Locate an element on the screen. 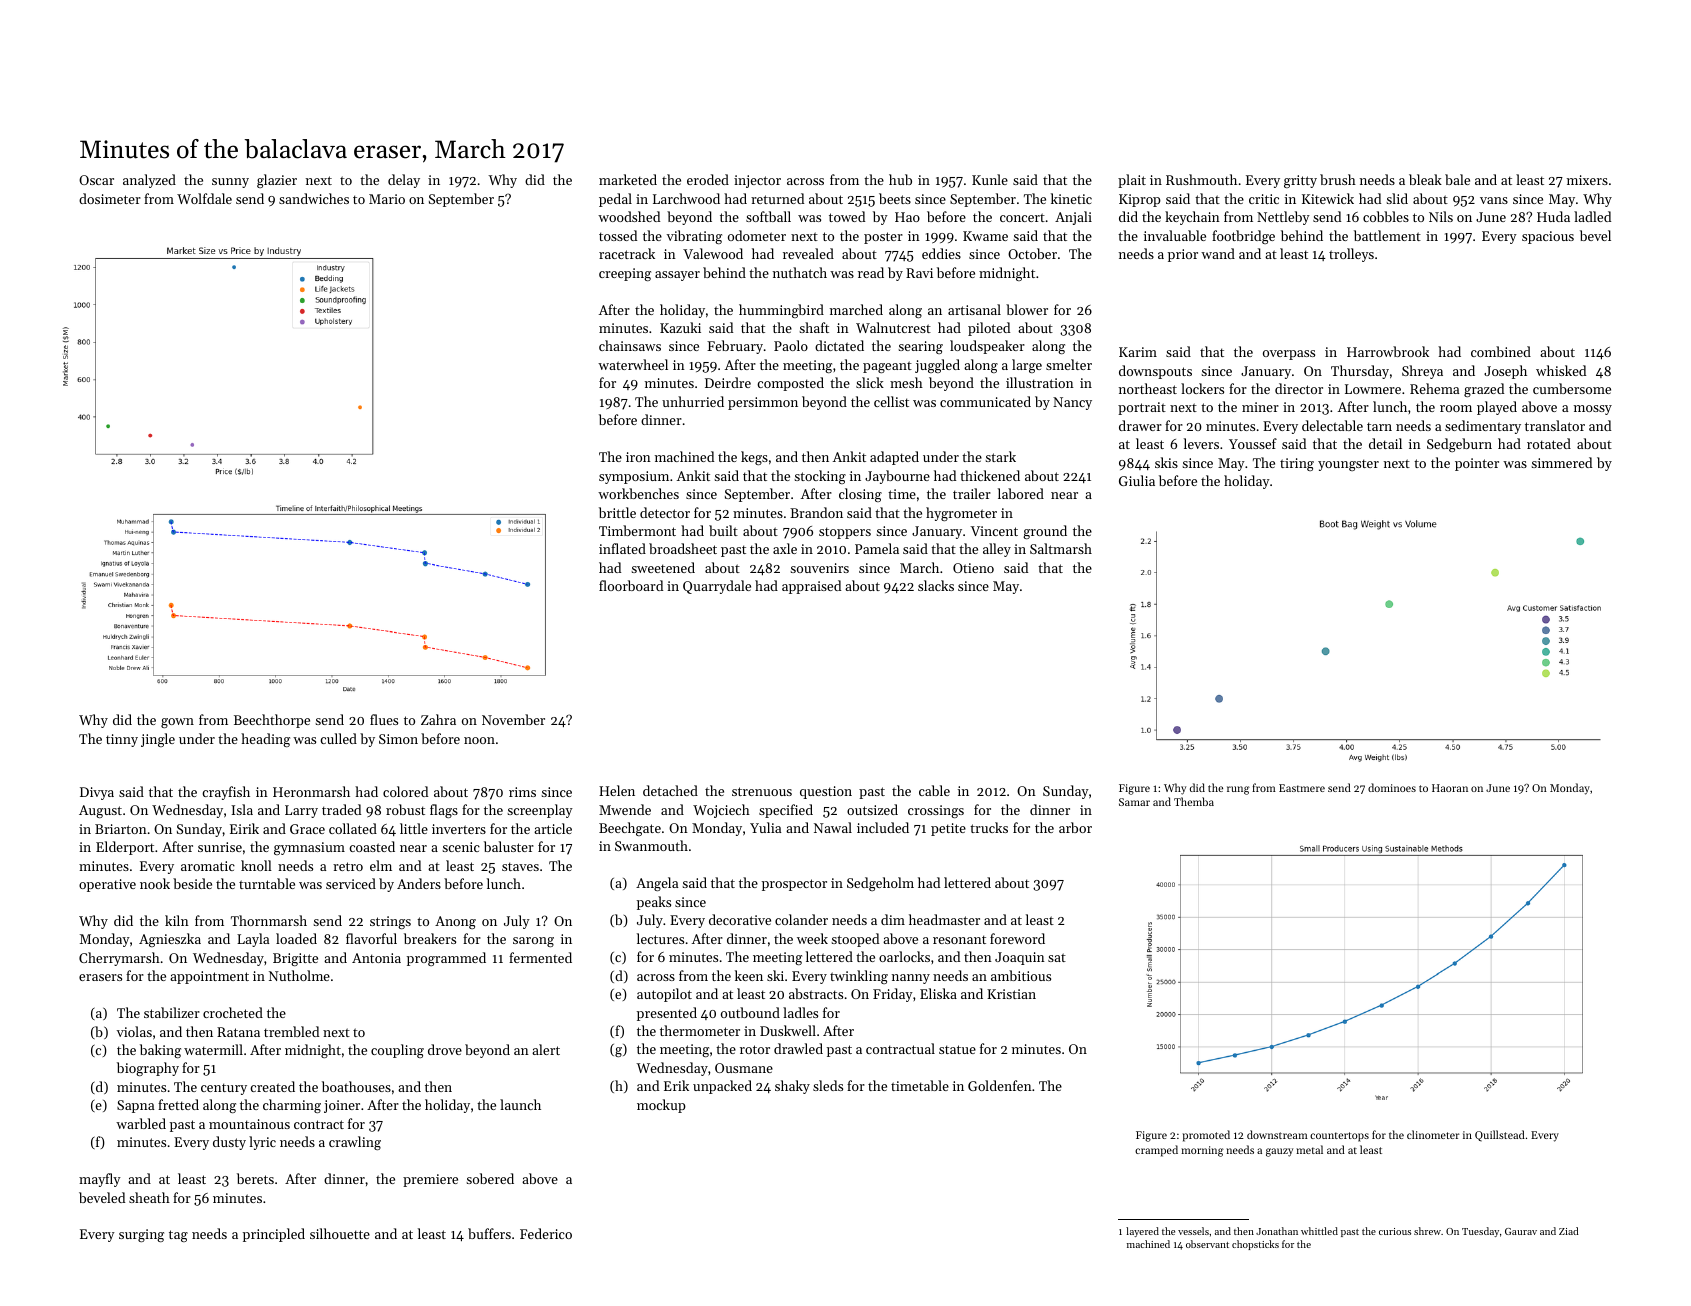 The image size is (1691, 1306). Joseph is located at coordinates (1505, 372).
